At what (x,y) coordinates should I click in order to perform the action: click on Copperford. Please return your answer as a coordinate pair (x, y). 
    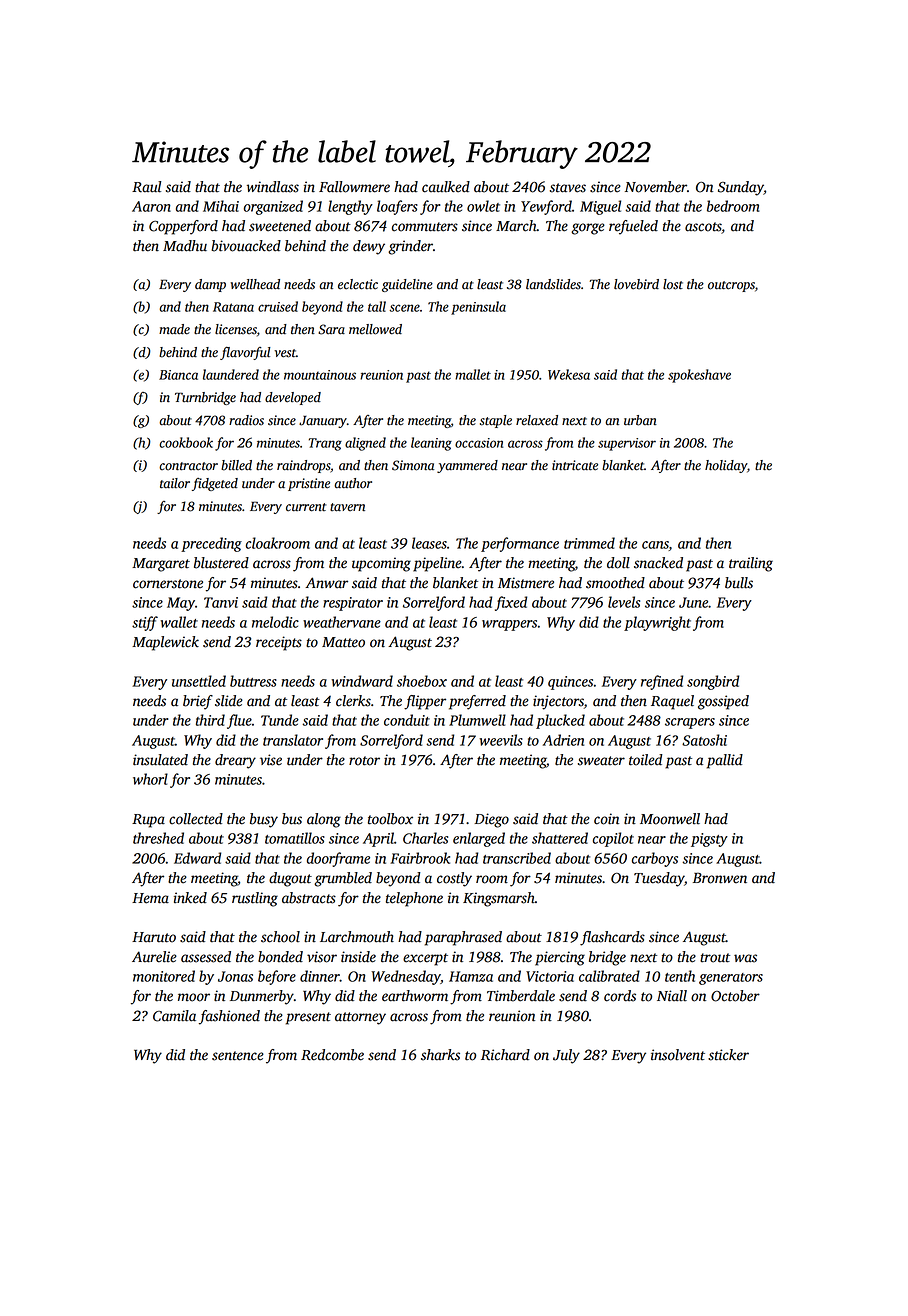
    Looking at the image, I should click on (183, 227).
